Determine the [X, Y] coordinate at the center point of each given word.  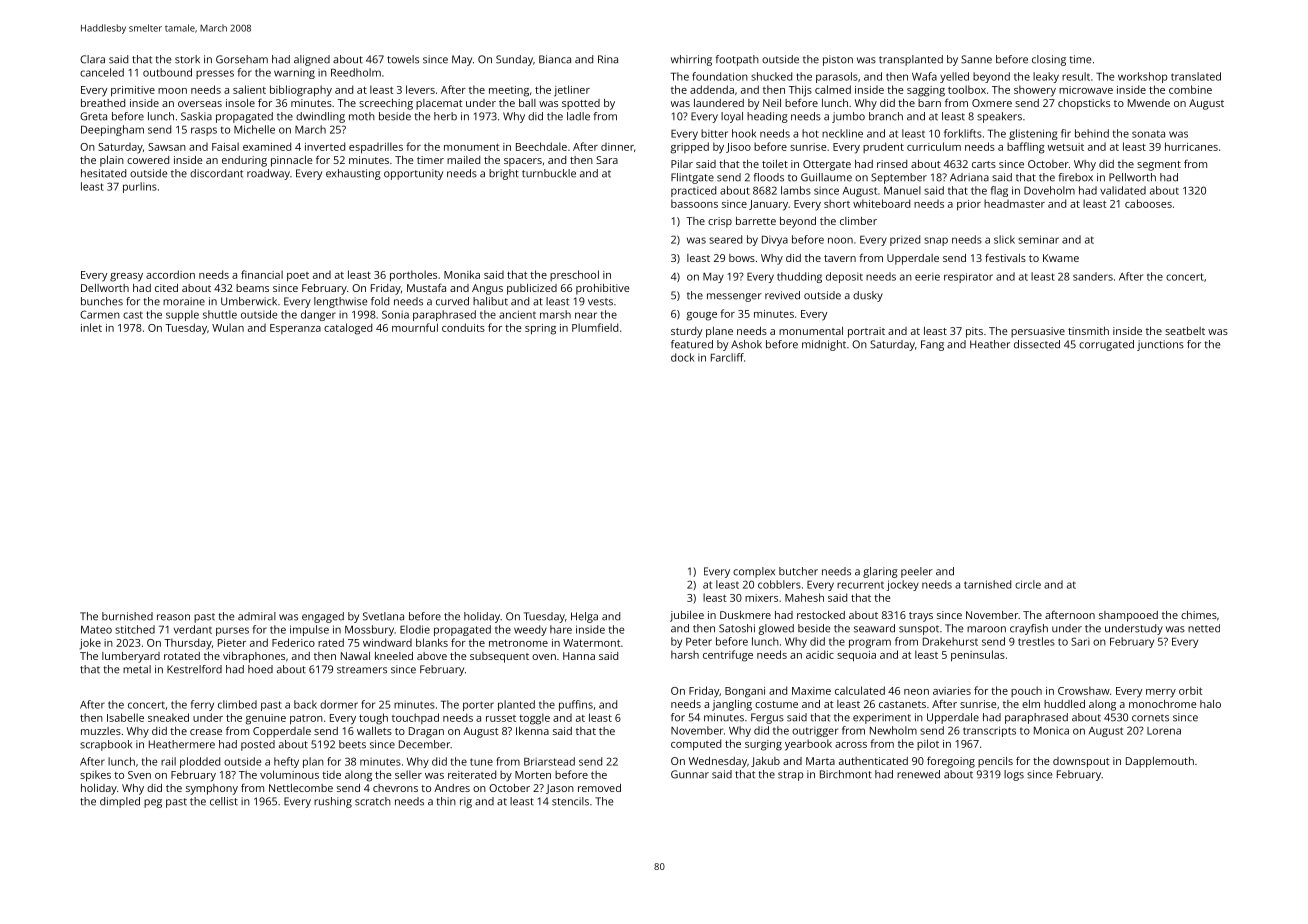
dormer [339, 704]
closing [1049, 60]
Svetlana [383, 616]
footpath [737, 60]
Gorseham [242, 59]
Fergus [767, 718]
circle [1028, 584]
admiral [257, 616]
